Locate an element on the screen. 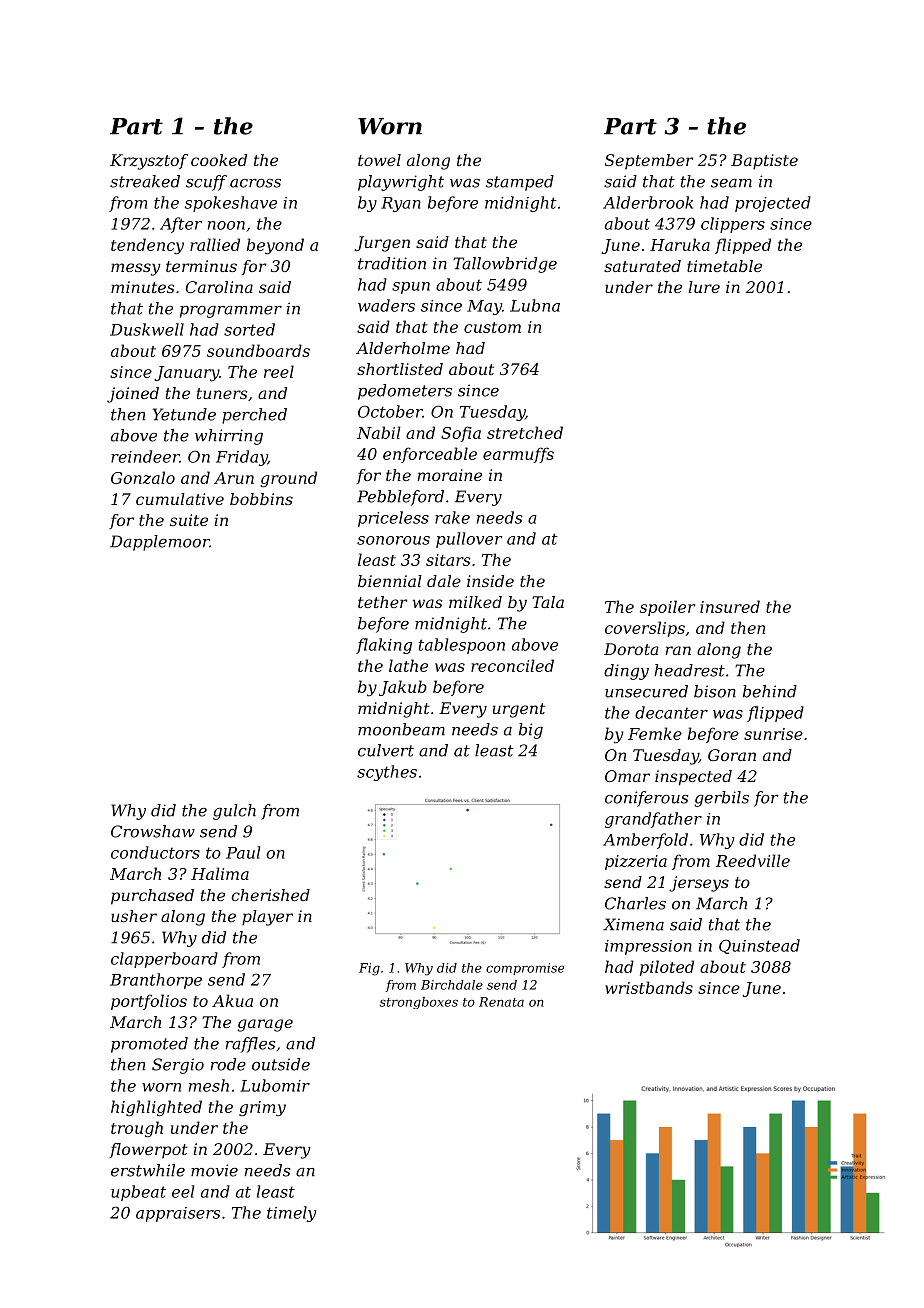 The image size is (924, 1308). lure is located at coordinates (704, 287).
